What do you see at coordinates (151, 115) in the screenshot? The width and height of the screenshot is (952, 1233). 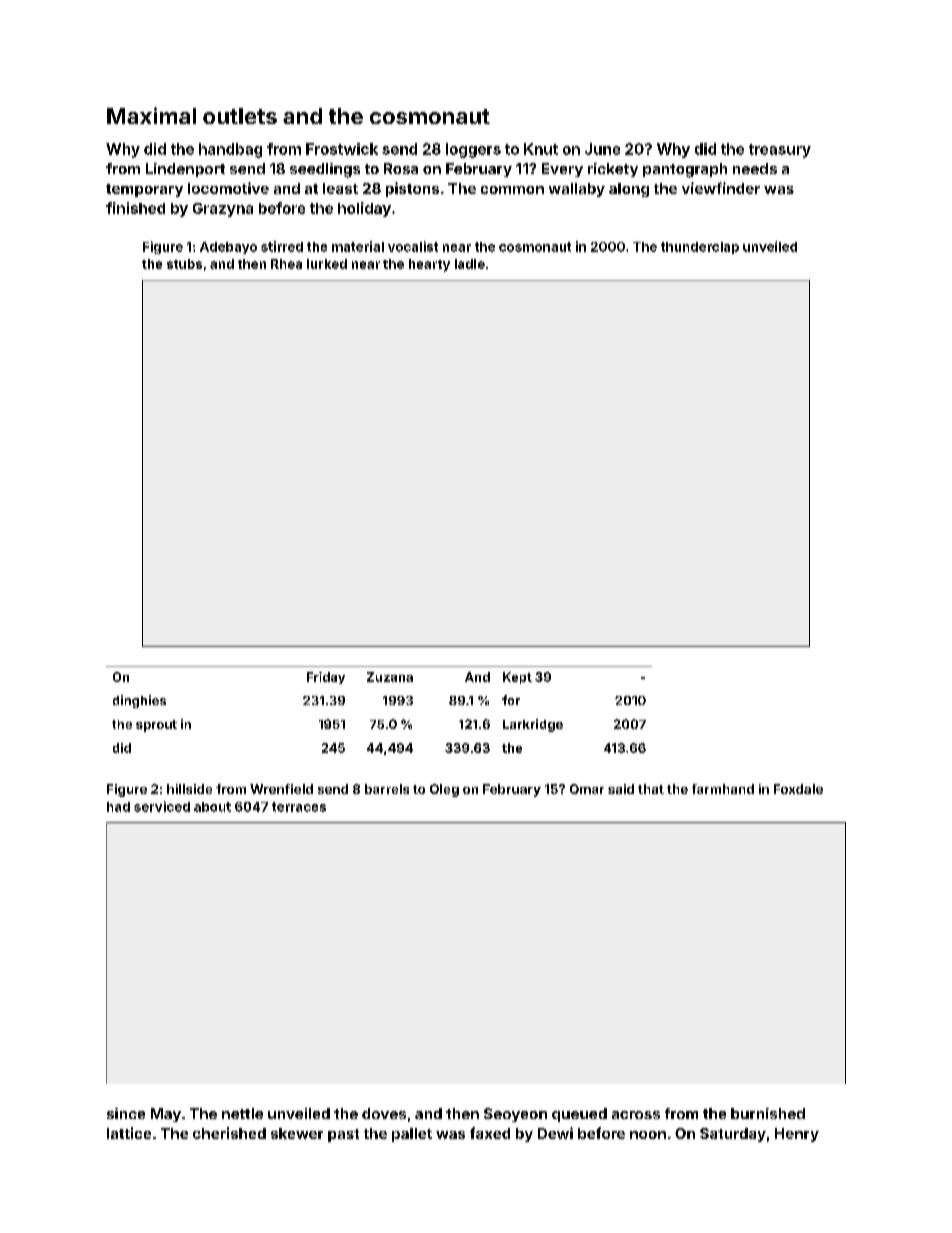 I see `Maximal` at bounding box center [151, 115].
